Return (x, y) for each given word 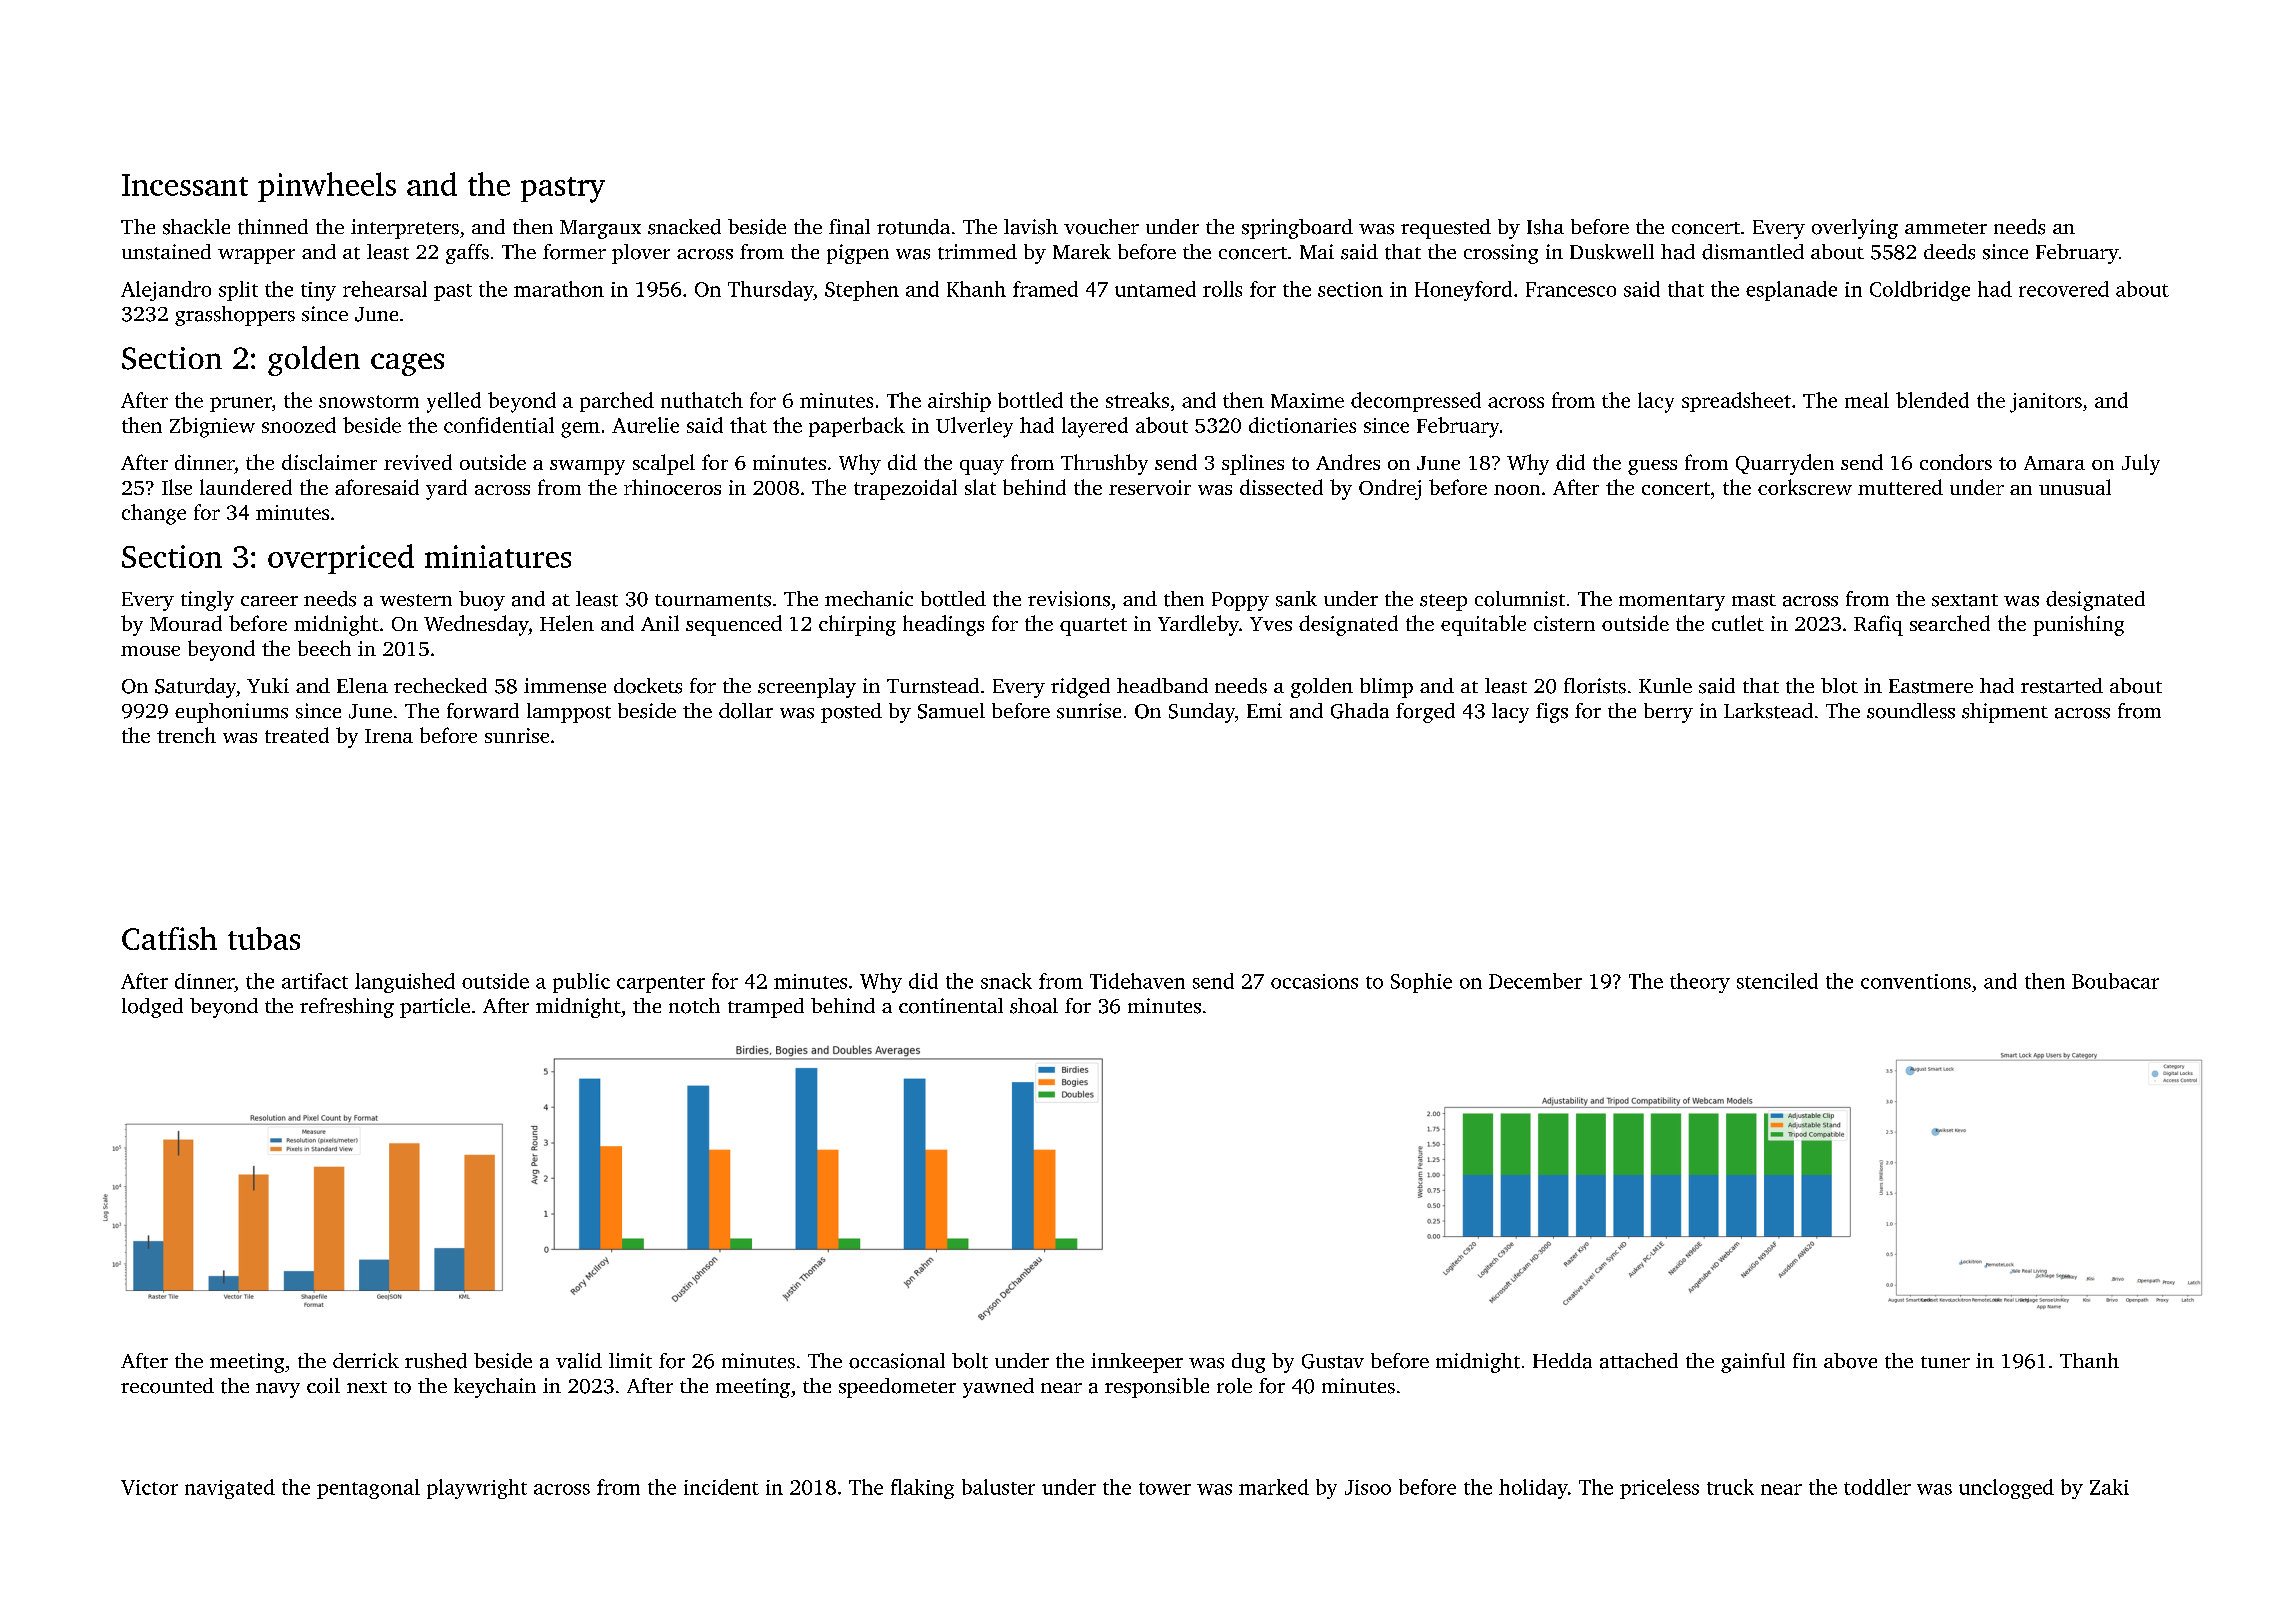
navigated (230, 1489)
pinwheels (327, 187)
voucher (1101, 227)
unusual (2075, 487)
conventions (1916, 981)
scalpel (664, 464)
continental (951, 1006)
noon (1517, 490)
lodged (152, 1008)
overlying (1855, 229)
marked (1274, 1487)
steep (1443, 602)
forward (483, 711)
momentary (1672, 602)
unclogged (2006, 1489)
